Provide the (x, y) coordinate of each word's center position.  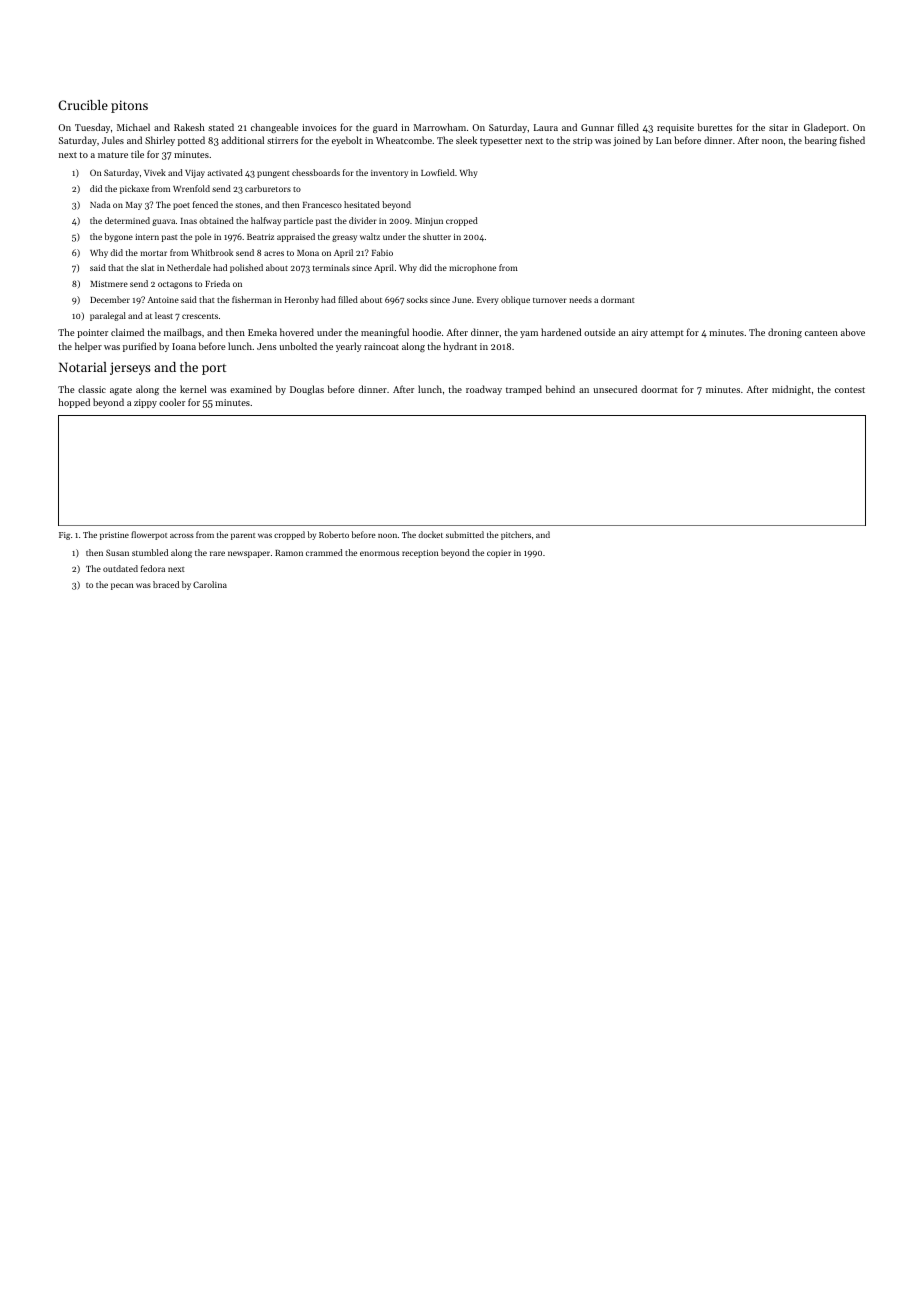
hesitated (362, 204)
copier (499, 554)
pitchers (516, 535)
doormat (659, 389)
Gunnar (597, 127)
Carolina (210, 584)
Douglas (307, 390)
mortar (153, 253)
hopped (74, 403)
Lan (664, 140)
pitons (129, 106)
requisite (675, 128)
